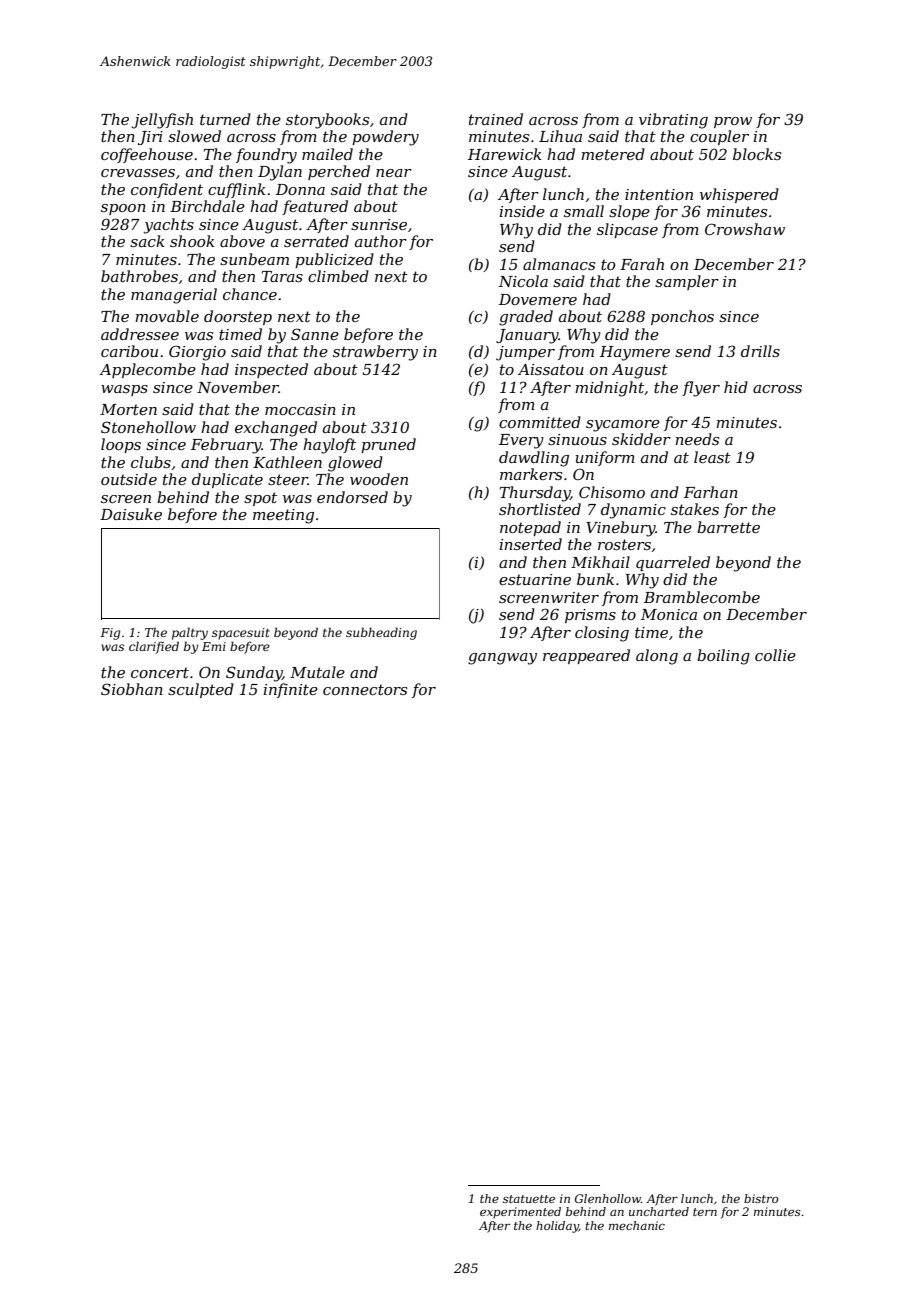 The height and width of the screenshot is (1316, 908). I want to click on storybooks, so click(327, 121).
